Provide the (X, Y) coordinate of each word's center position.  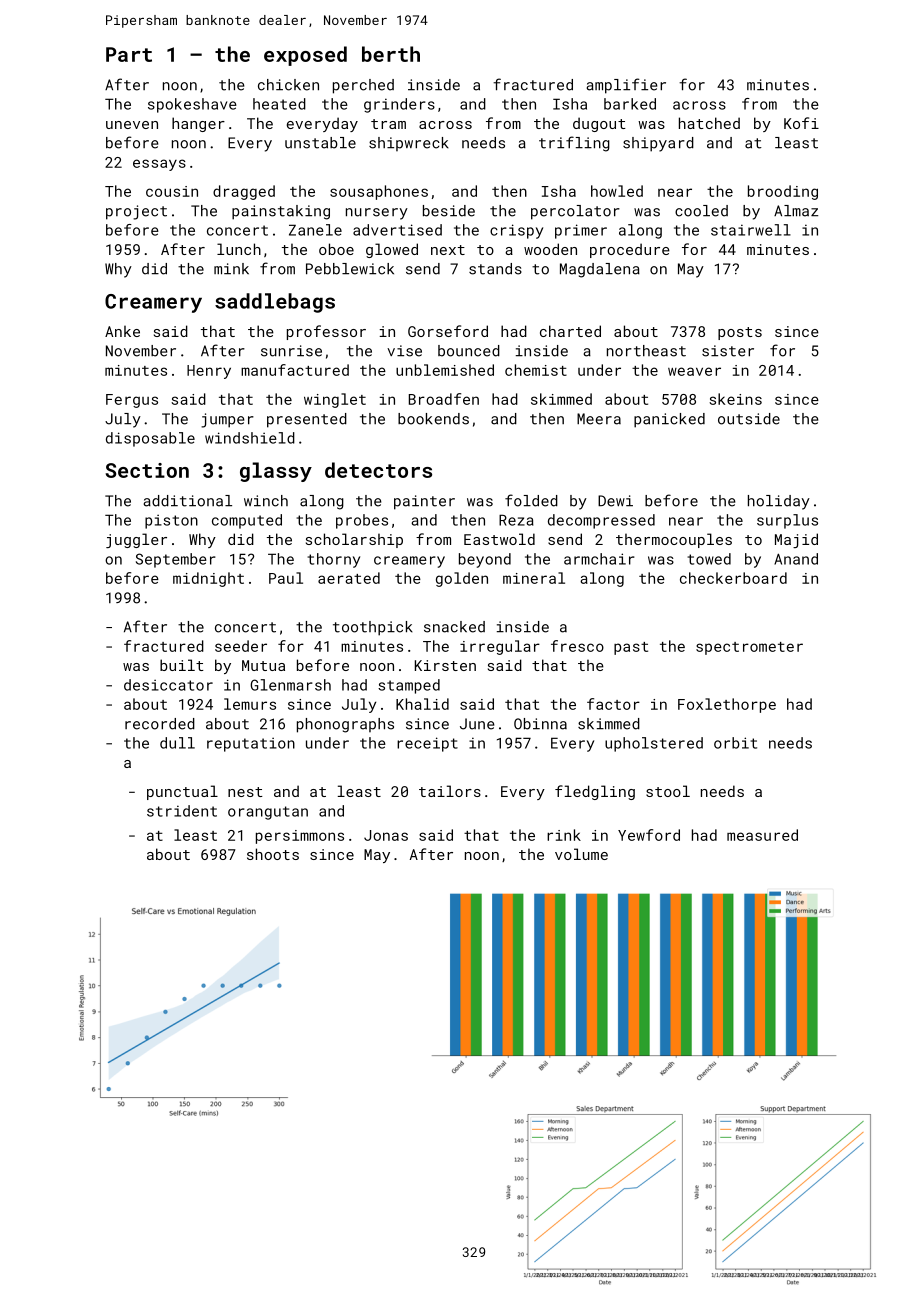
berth (391, 54)
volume (581, 854)
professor (326, 332)
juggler (136, 540)
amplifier (626, 86)
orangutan (268, 813)
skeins (735, 399)
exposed (305, 56)
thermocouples (674, 540)
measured (762, 835)
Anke (122, 331)
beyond (485, 560)
